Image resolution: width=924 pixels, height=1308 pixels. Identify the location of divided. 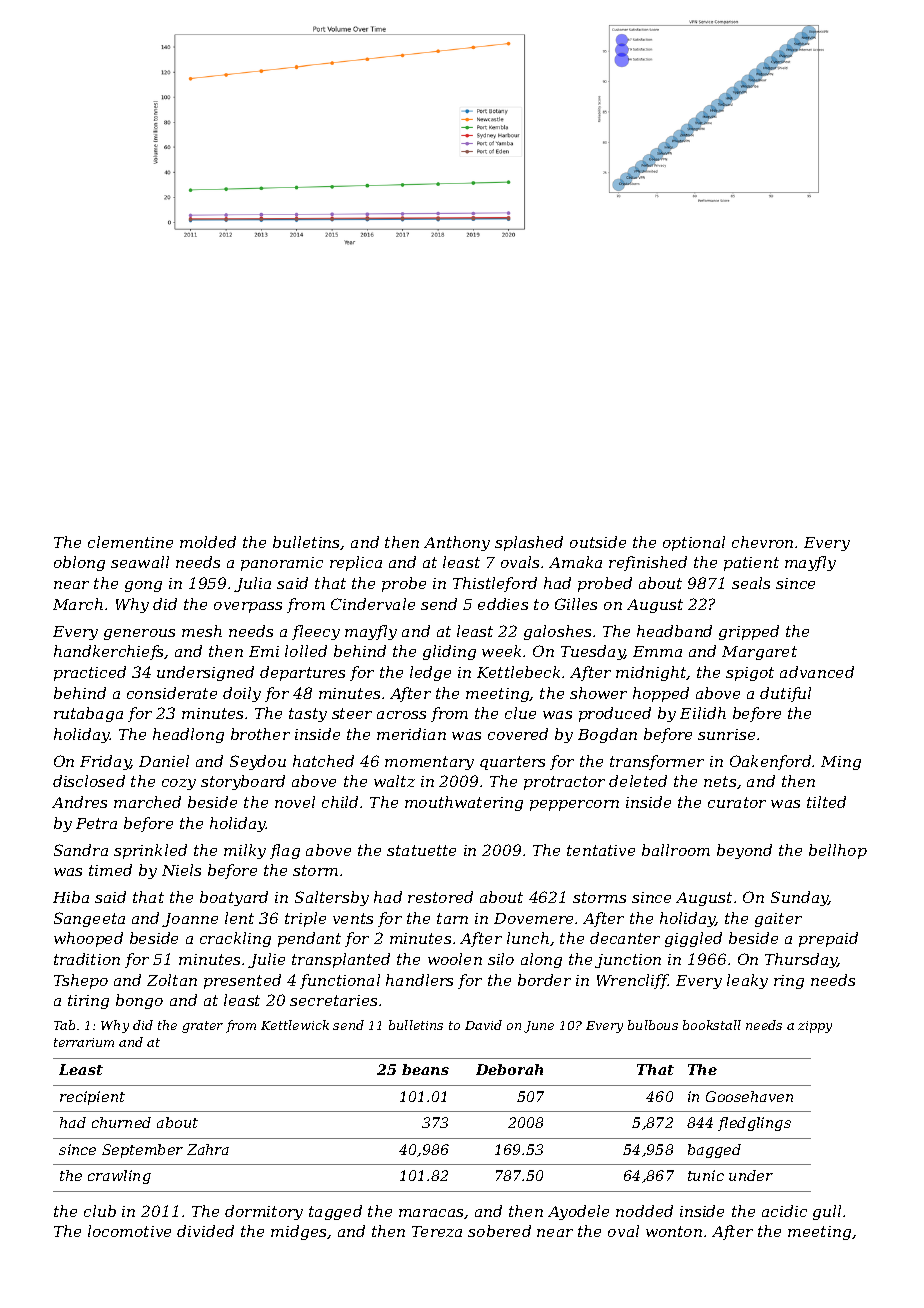
(205, 1231).
